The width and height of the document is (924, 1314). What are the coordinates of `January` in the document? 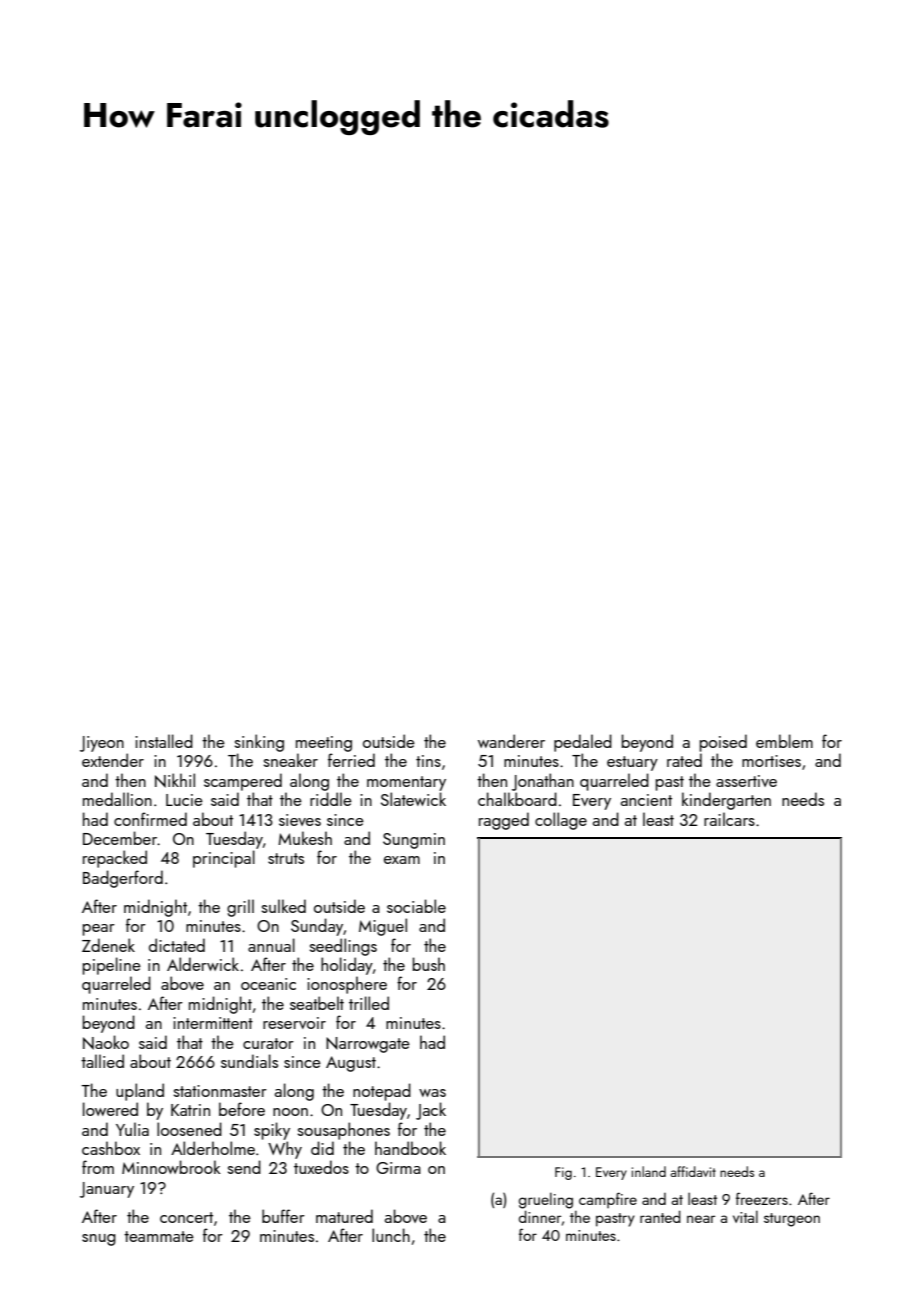 It's located at (107, 1190).
